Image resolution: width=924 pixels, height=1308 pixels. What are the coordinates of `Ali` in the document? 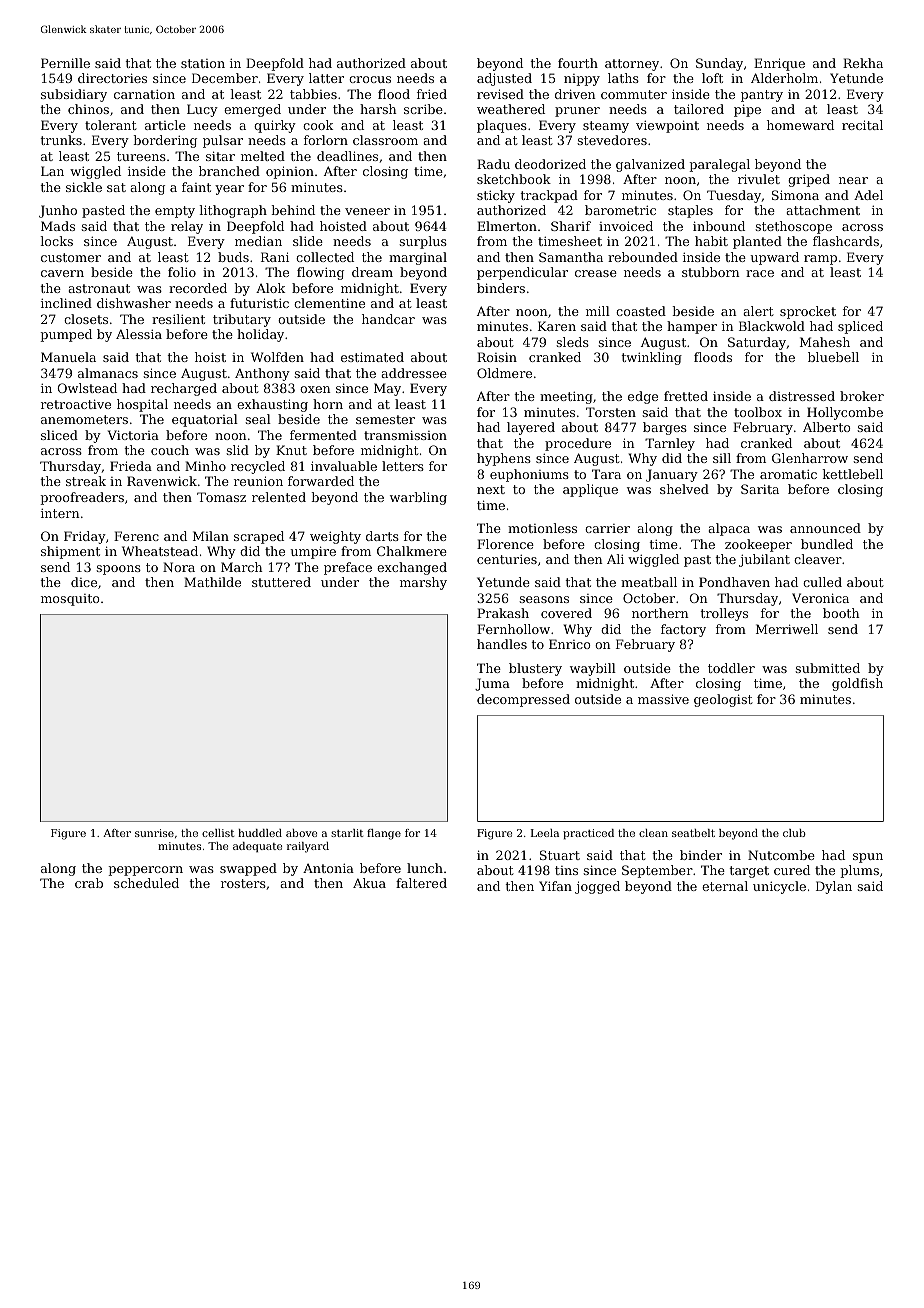 It's located at (615, 559).
